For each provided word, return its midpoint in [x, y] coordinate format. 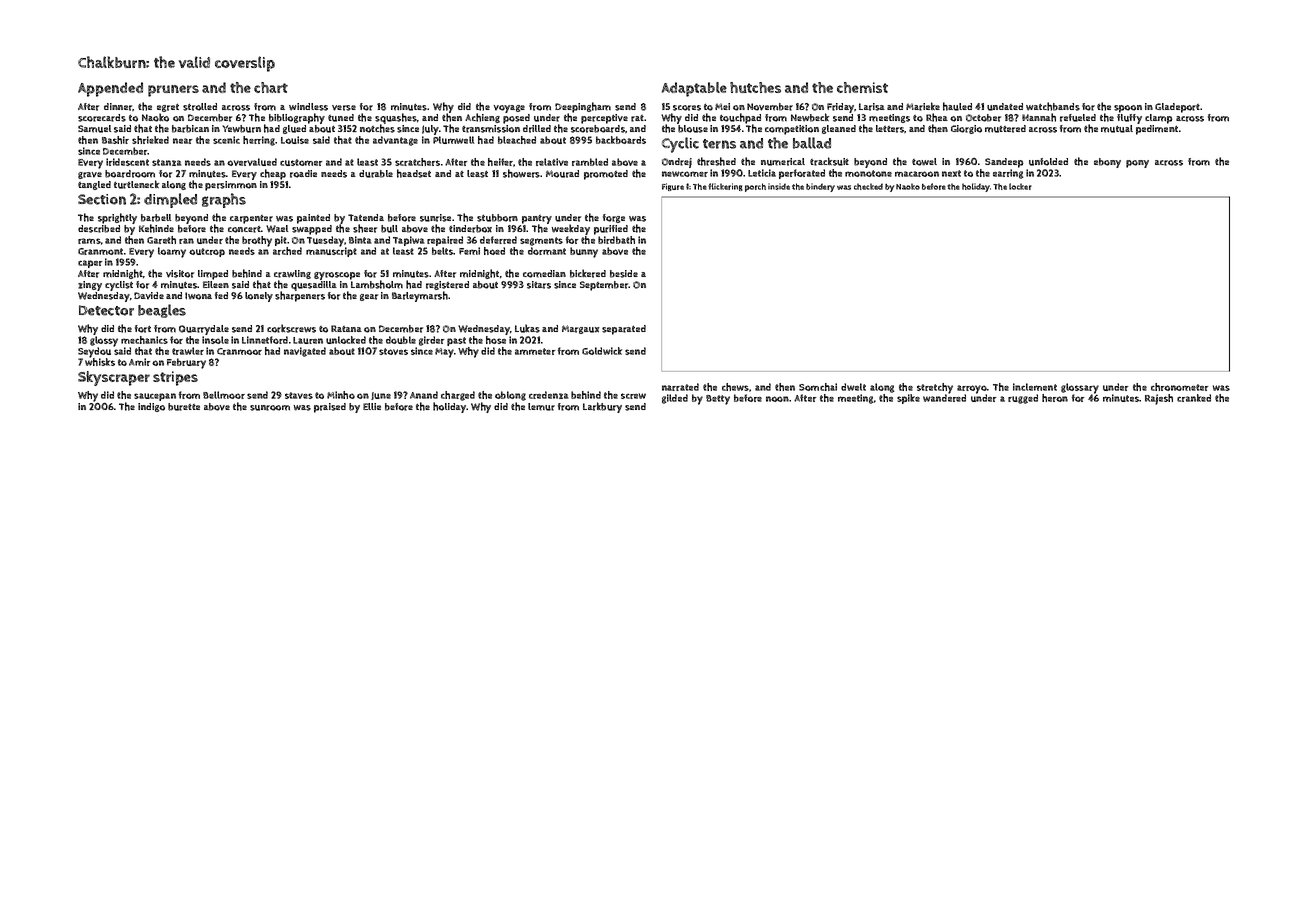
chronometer [1180, 387]
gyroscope [337, 276]
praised [330, 408]
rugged [1023, 399]
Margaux [581, 329]
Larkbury [602, 407]
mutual [1117, 129]
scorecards [102, 118]
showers [521, 173]
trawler [188, 351]
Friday [841, 108]
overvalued [252, 162]
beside [624, 274]
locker [1020, 186]
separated [624, 330]
